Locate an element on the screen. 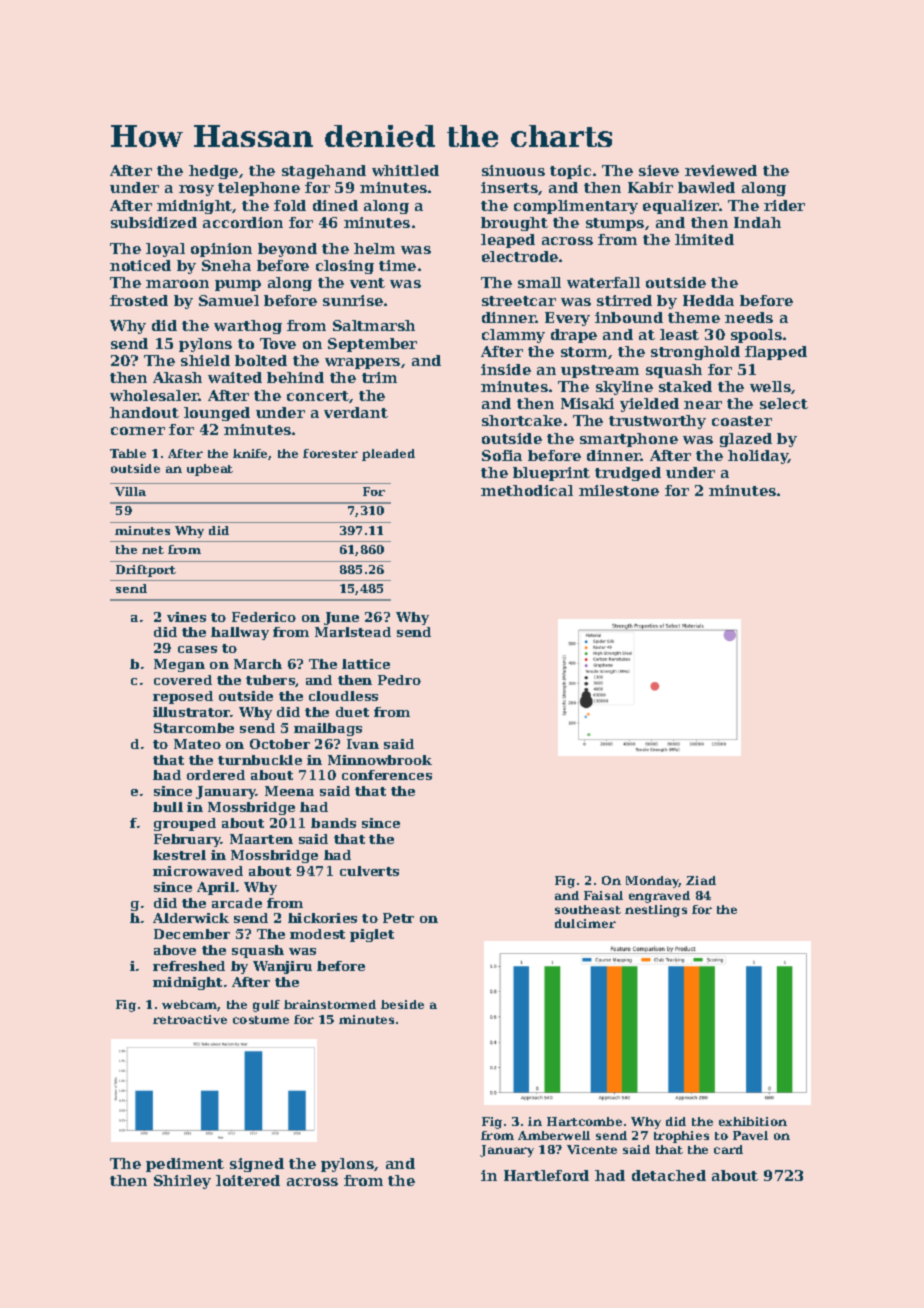 The width and height of the screenshot is (924, 1308). reviewed is located at coordinates (721, 170).
